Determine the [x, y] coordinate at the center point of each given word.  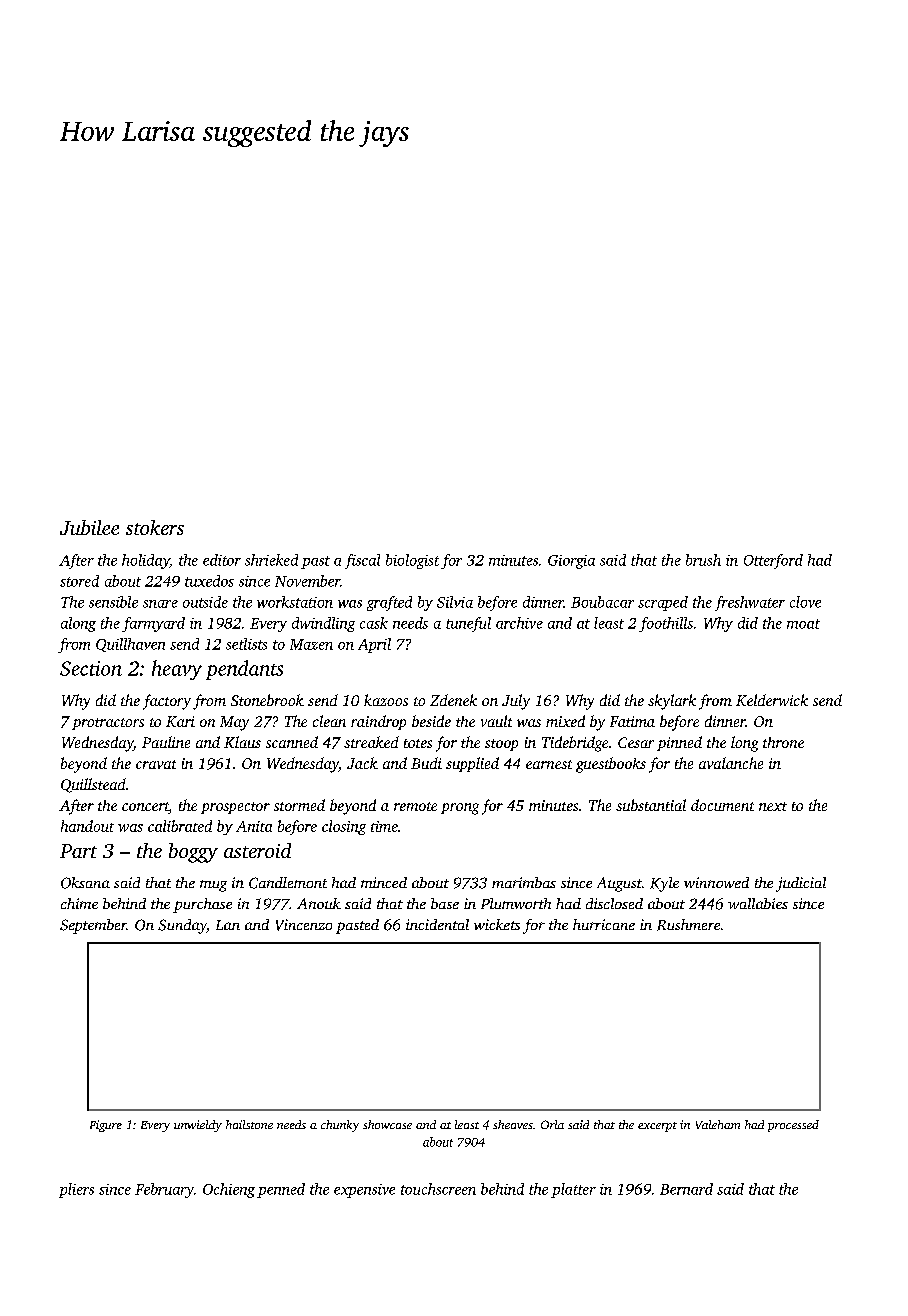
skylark [672, 702]
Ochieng [229, 1190]
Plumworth [516, 903]
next [773, 806]
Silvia [455, 602]
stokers [155, 527]
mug [213, 886]
